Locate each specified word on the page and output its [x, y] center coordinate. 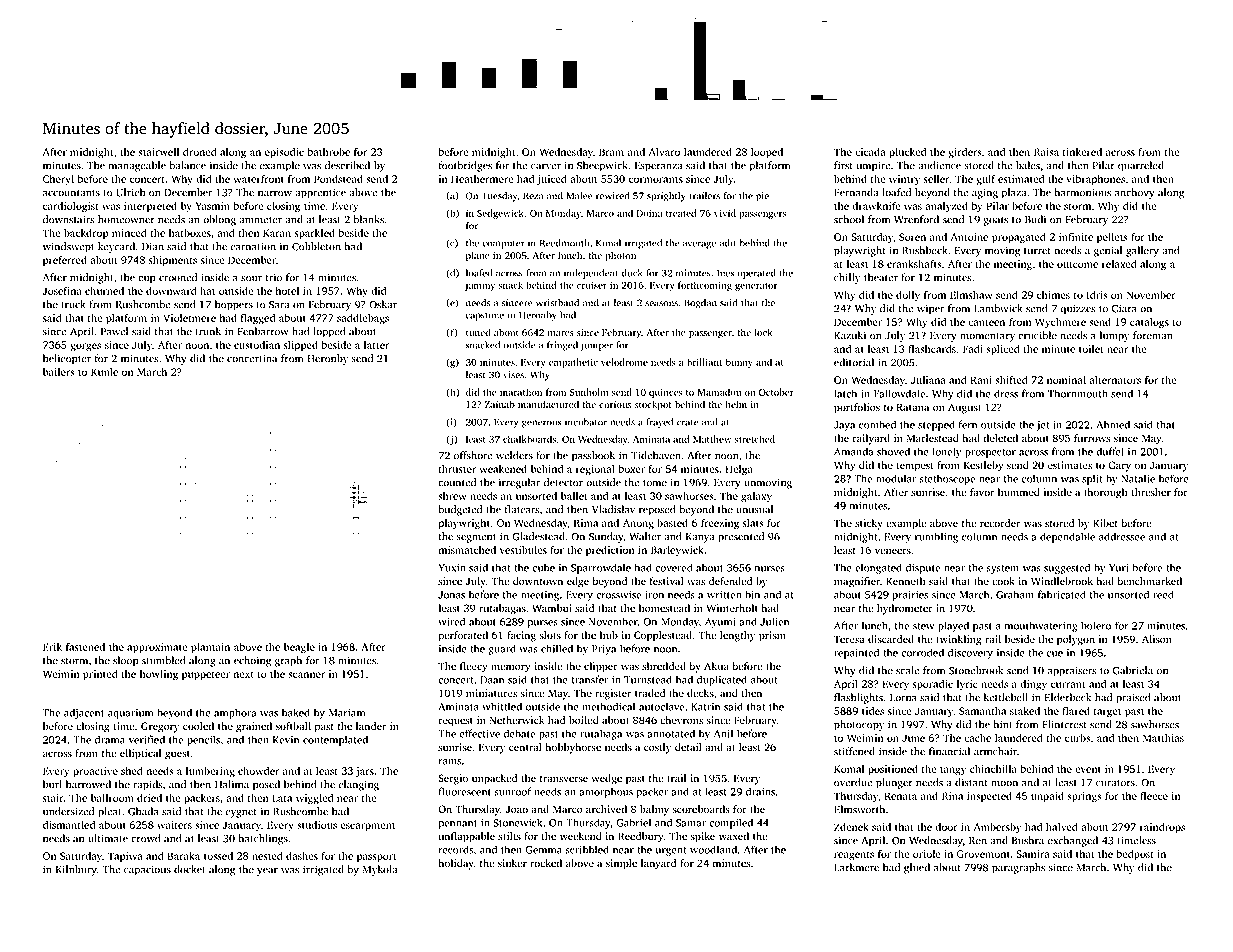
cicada [870, 152]
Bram [611, 152]
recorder [1000, 523]
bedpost [1135, 855]
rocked [546, 863]
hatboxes [190, 233]
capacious [147, 870]
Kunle [104, 372]
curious [615, 404]
